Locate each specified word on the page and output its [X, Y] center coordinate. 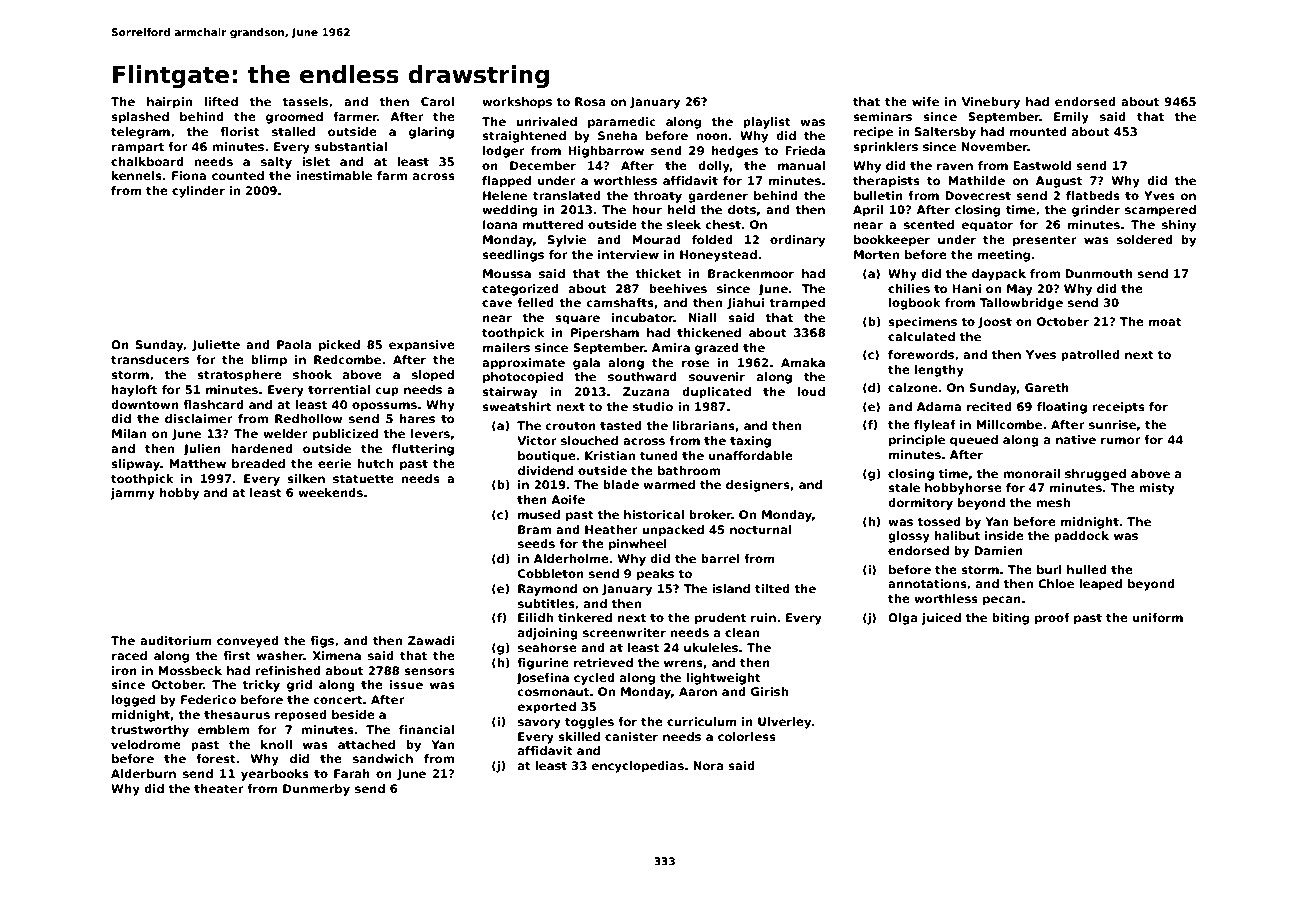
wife [925, 101]
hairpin [169, 103]
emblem [223, 729]
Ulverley [784, 723]
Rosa [590, 101]
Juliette [216, 346]
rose [695, 363]
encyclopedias [638, 767]
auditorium [176, 640]
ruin [763, 617]
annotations [927, 583]
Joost [995, 323]
